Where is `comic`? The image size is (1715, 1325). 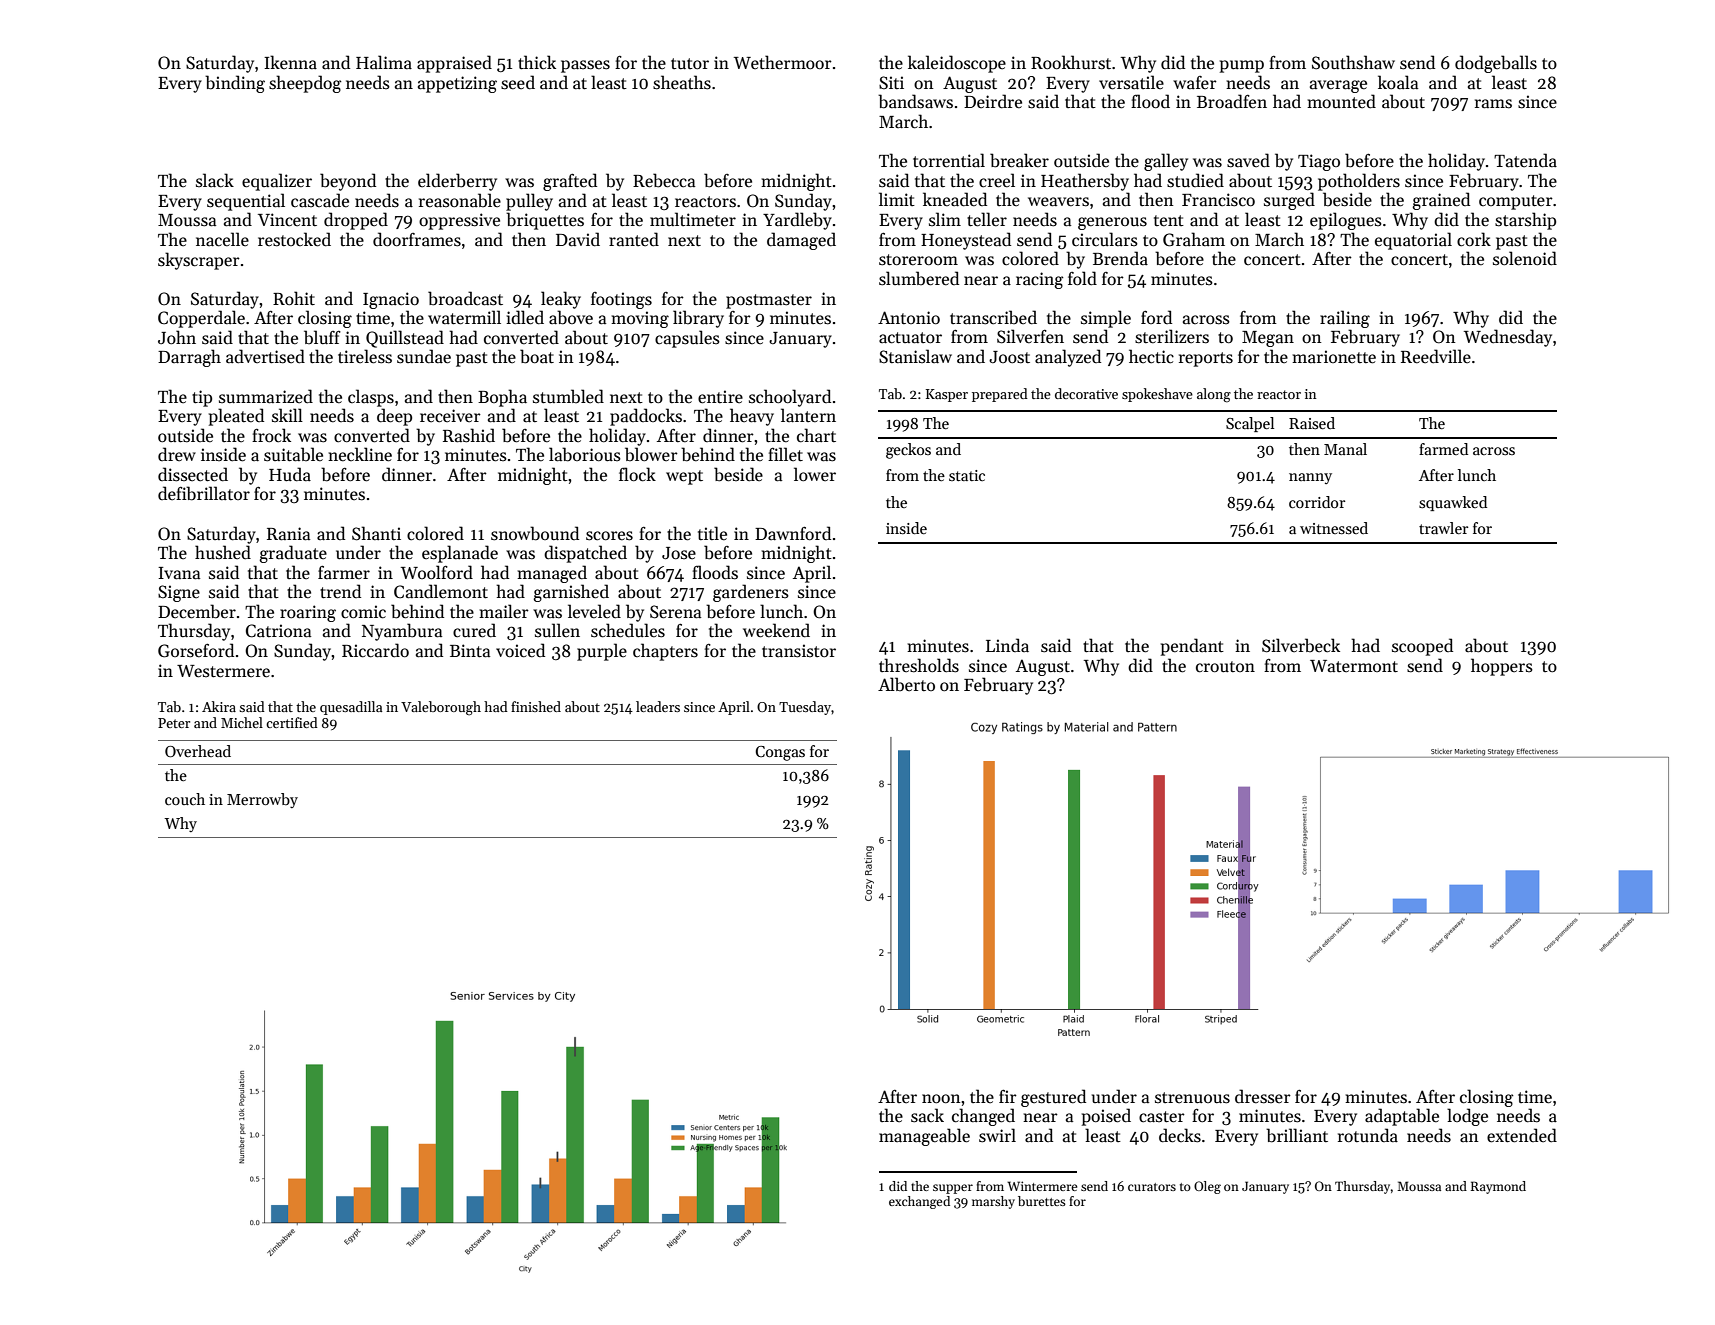
comic is located at coordinates (363, 612).
